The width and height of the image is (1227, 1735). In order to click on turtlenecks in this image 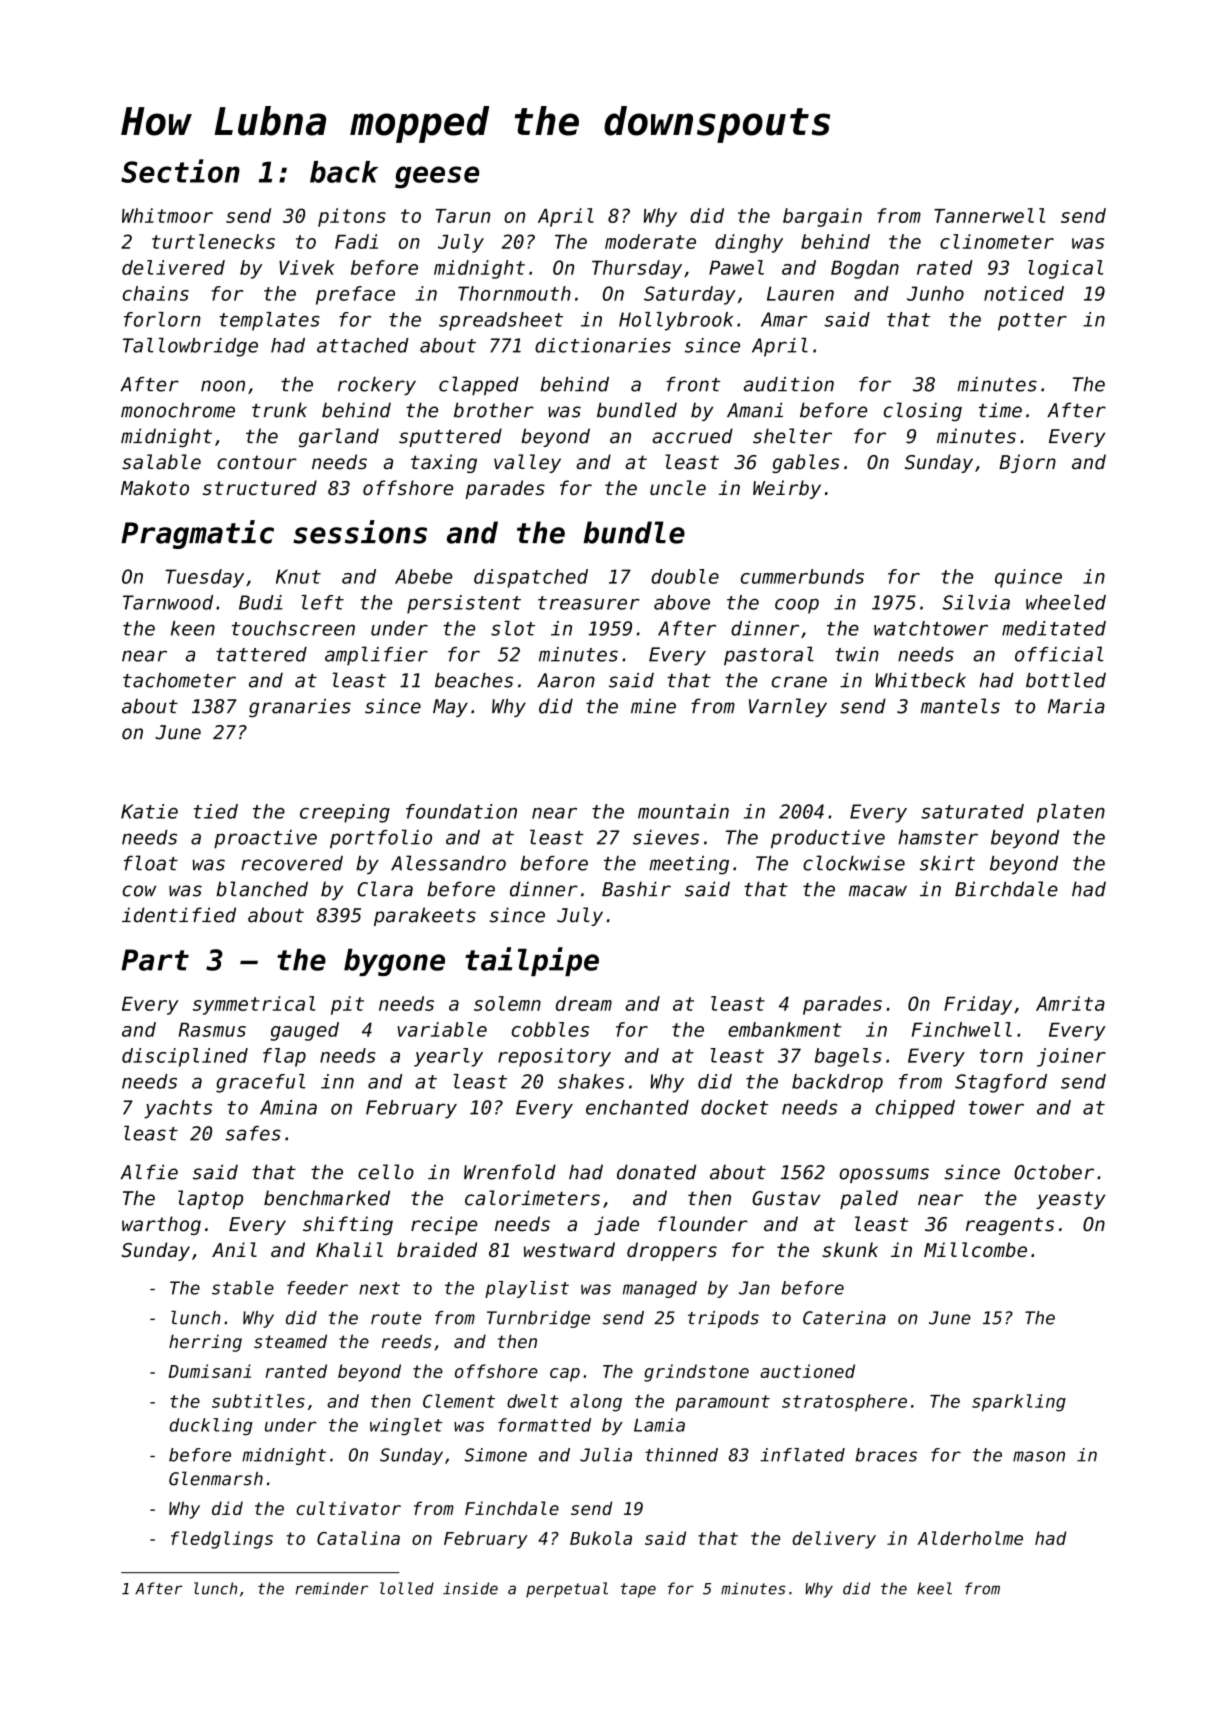, I will do `click(213, 241)`.
